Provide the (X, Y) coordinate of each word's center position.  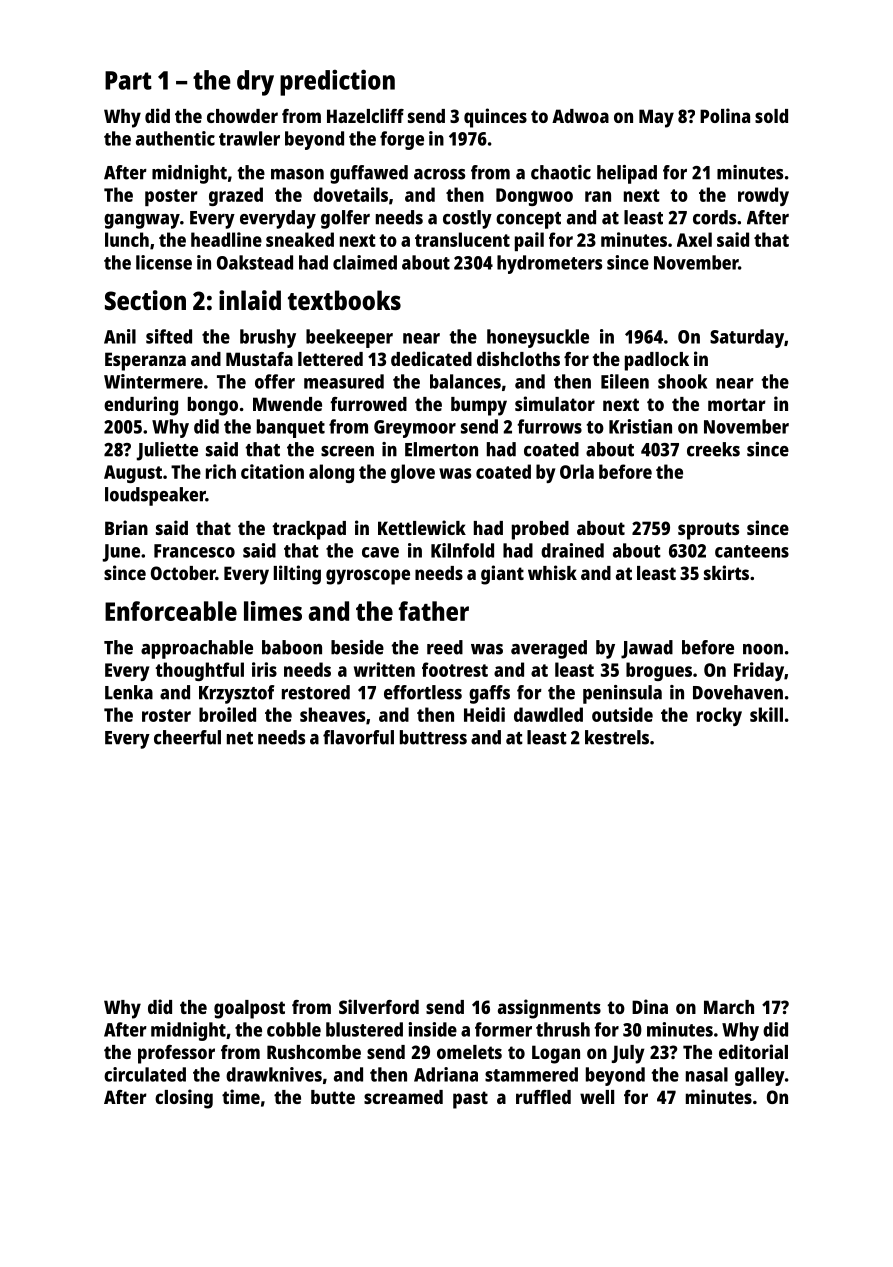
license (164, 262)
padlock (657, 361)
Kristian (640, 426)
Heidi (484, 714)
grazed (236, 196)
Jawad (647, 649)
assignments (549, 1009)
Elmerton (441, 449)
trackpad (309, 530)
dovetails (350, 194)
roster (166, 715)
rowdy (763, 196)
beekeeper (349, 338)
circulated (145, 1074)
